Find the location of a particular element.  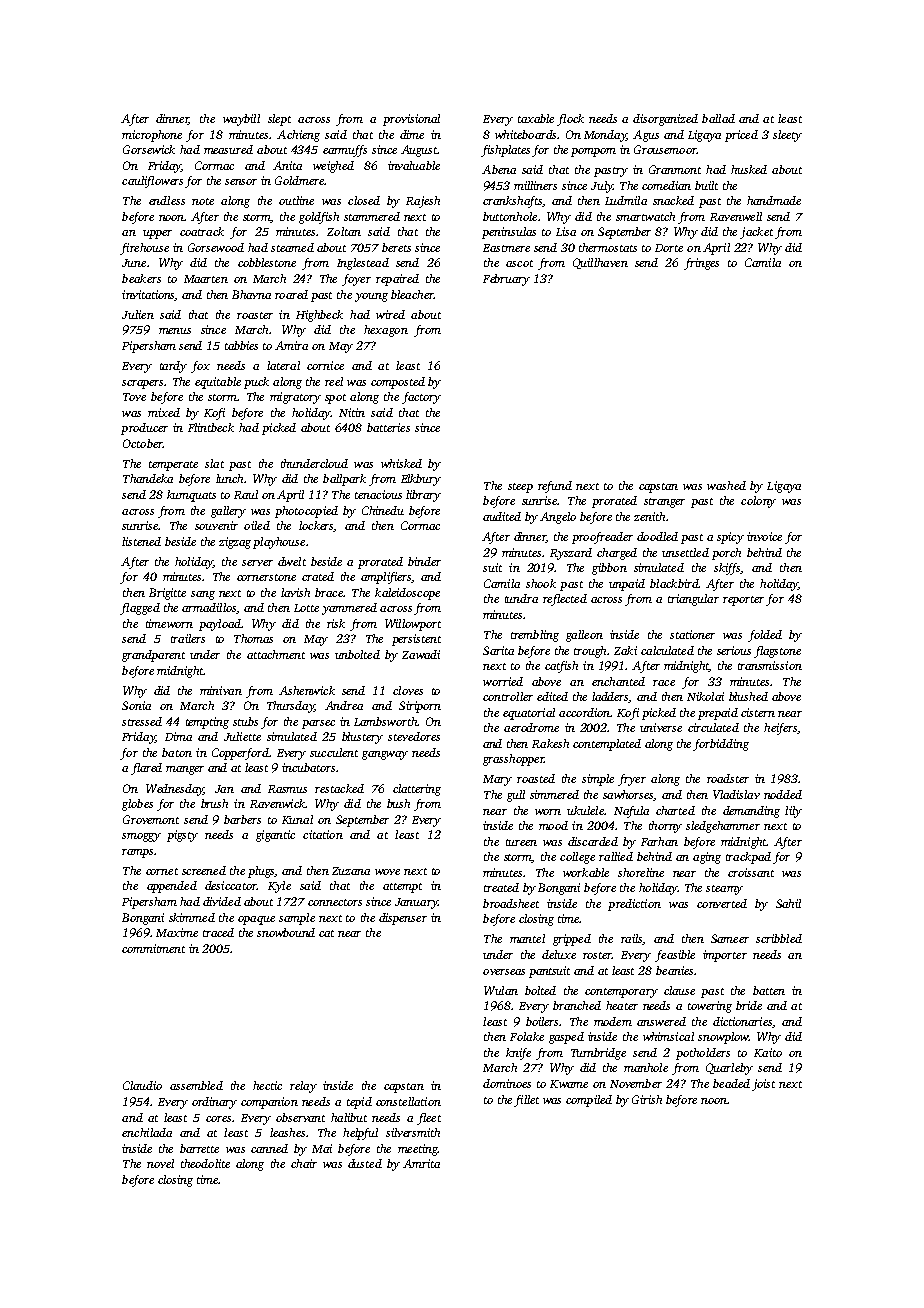

transmission is located at coordinates (770, 665).
